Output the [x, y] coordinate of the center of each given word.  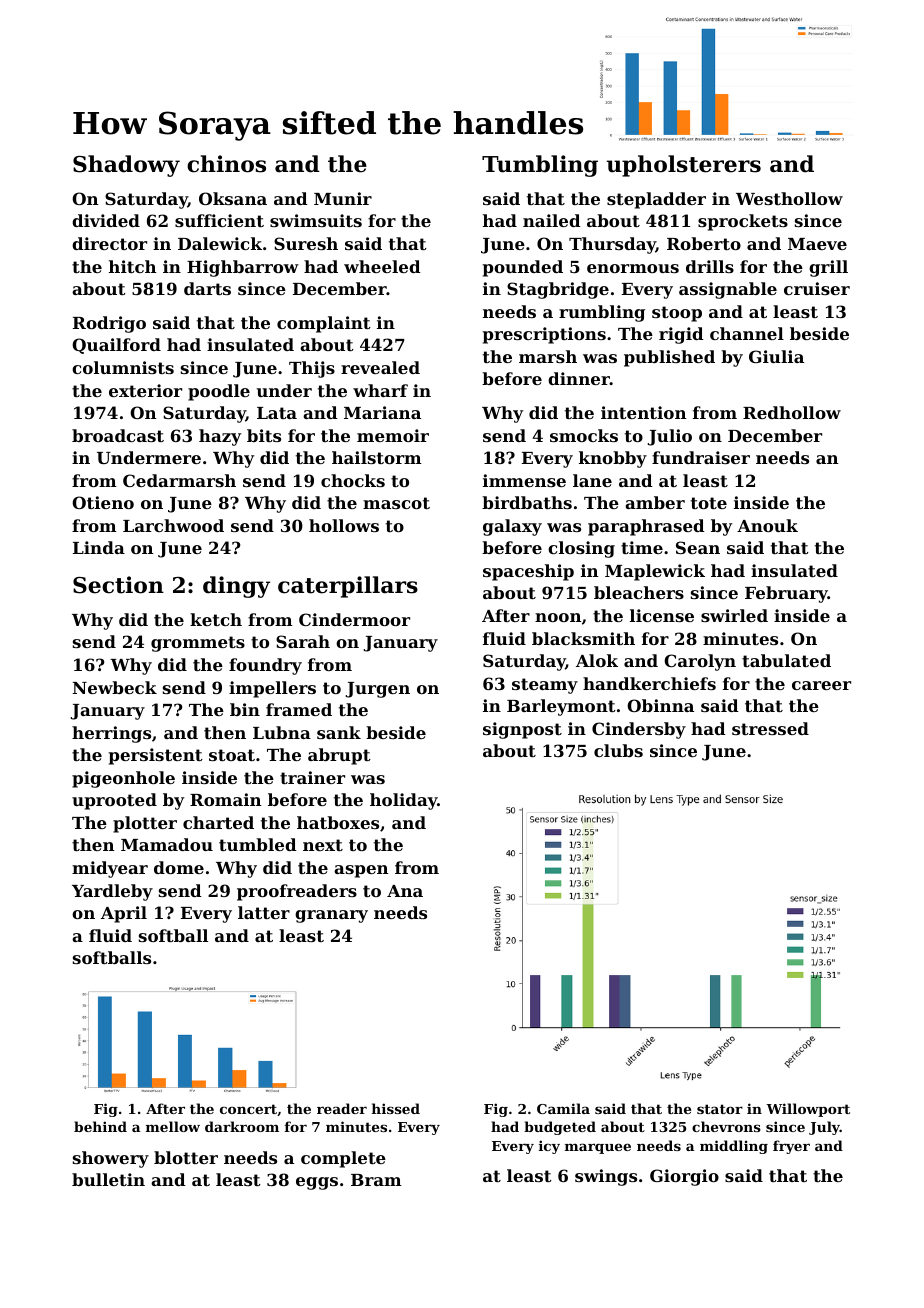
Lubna [282, 732]
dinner [579, 378]
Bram [376, 1180]
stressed [770, 728]
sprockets [743, 222]
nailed [552, 220]
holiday [404, 801]
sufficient [219, 220]
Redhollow [792, 412]
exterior [145, 390]
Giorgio [684, 1177]
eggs [317, 1183]
